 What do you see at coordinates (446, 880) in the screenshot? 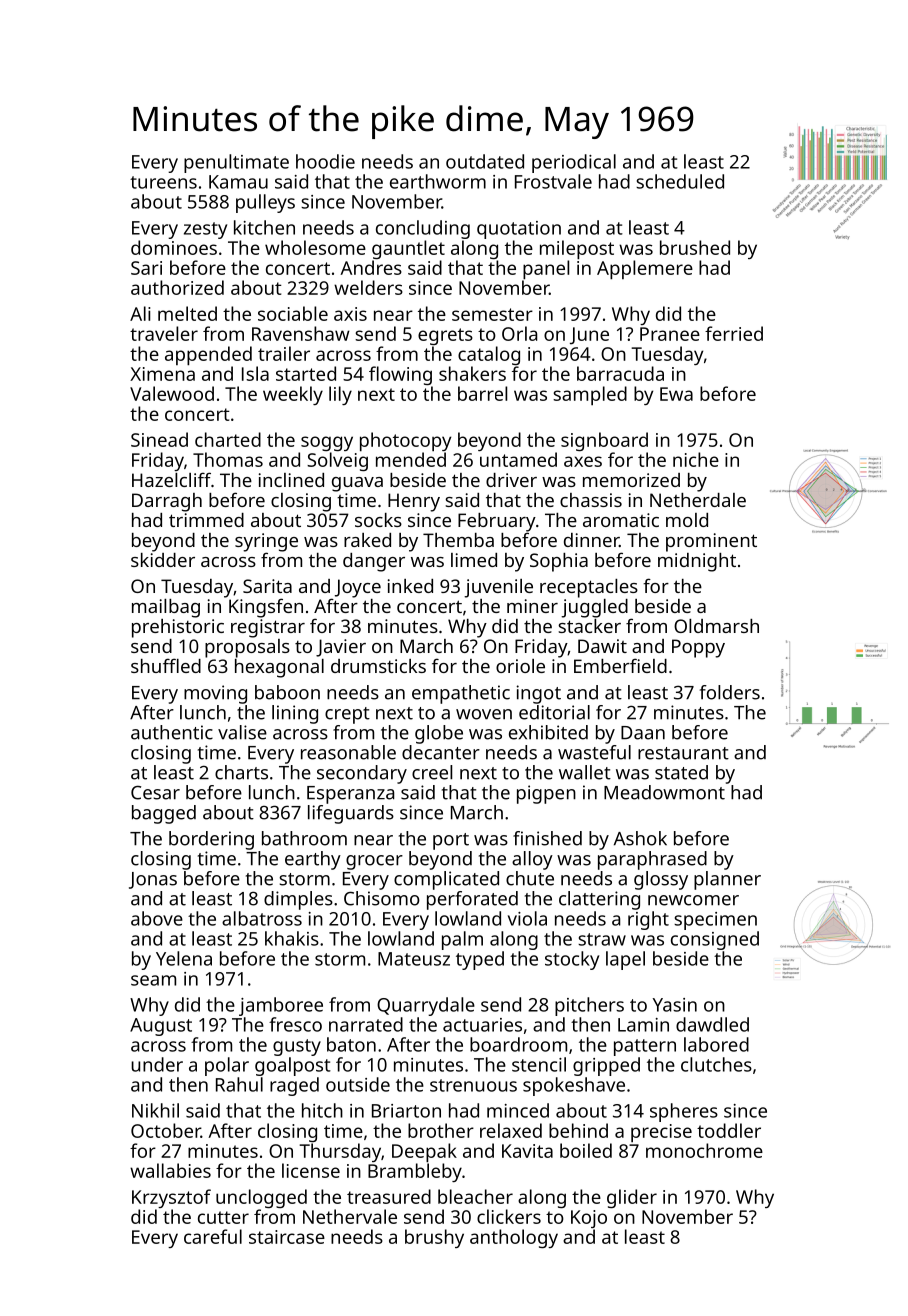
I see `complicated` at bounding box center [446, 880].
